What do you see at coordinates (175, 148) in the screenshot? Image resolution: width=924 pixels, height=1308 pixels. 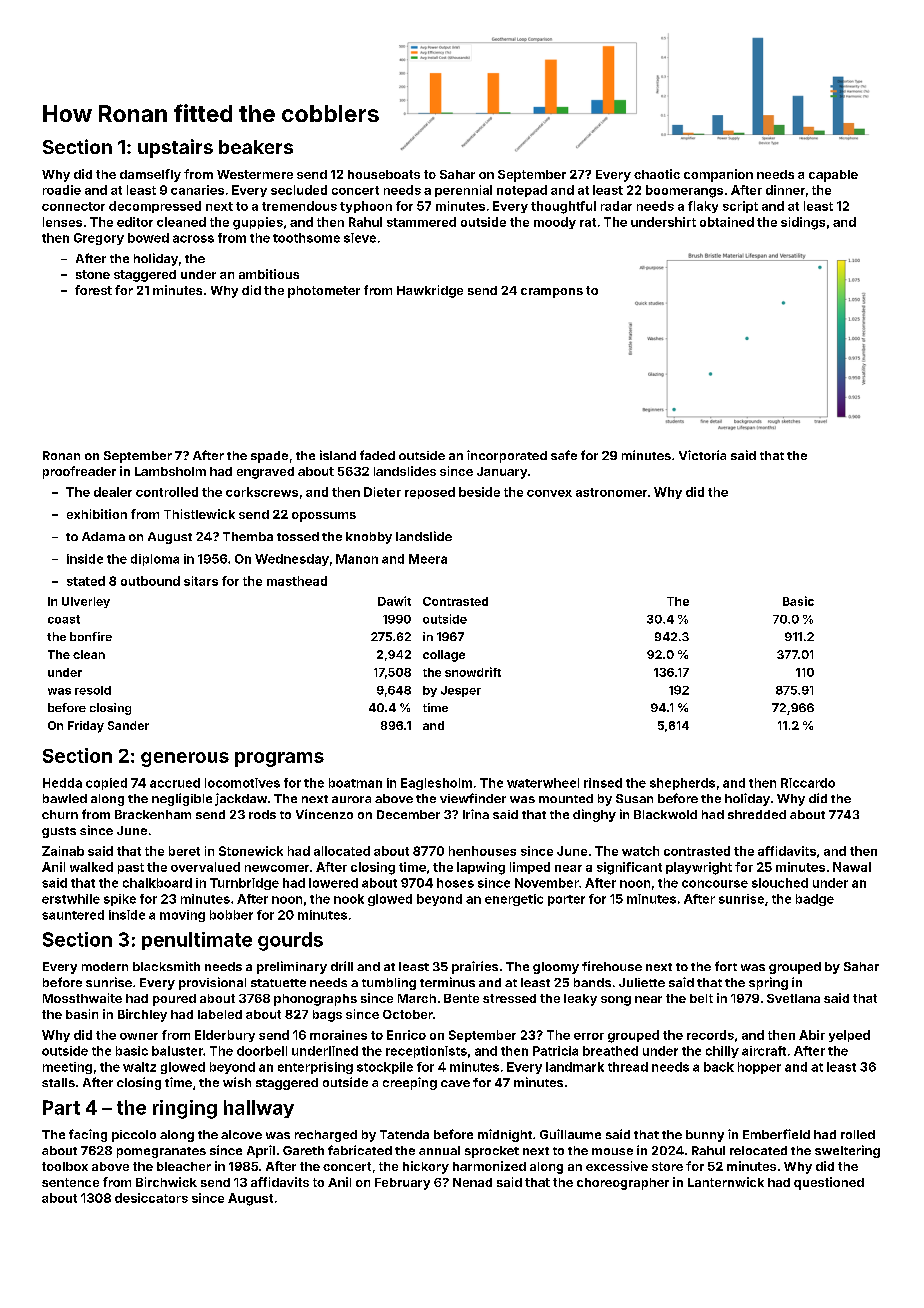 I see `upstairs` at bounding box center [175, 148].
